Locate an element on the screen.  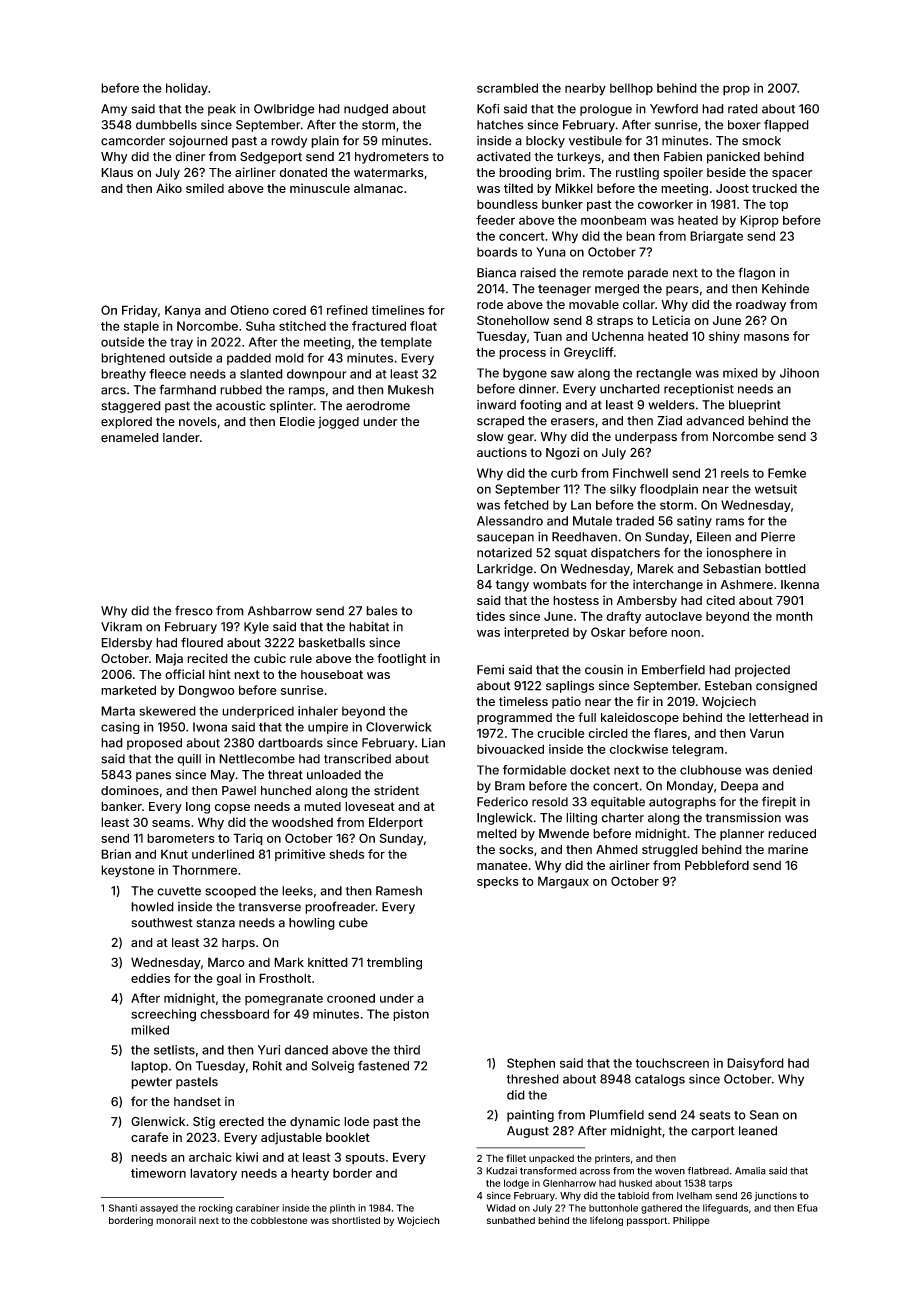
Yewford is located at coordinates (674, 109).
